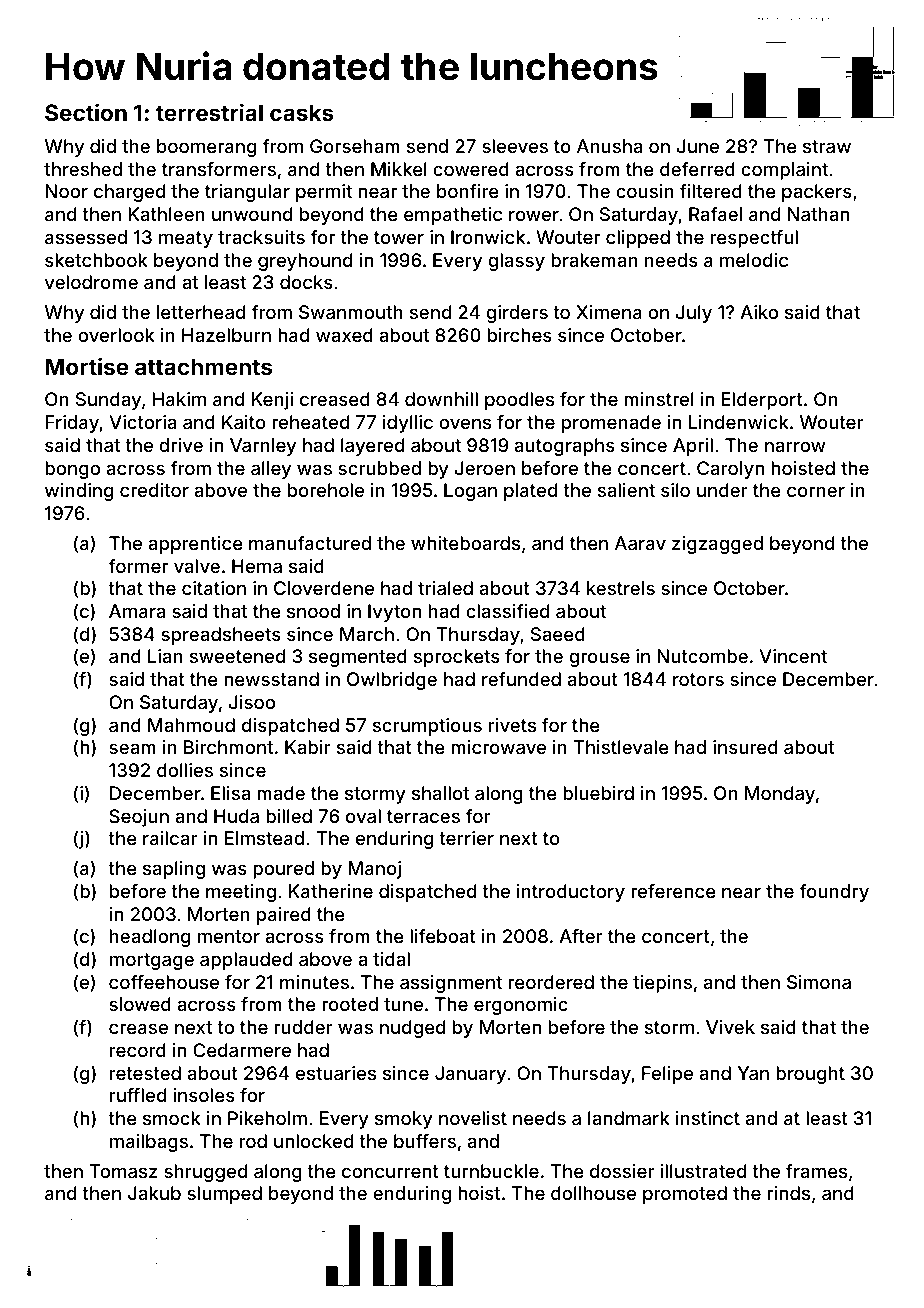 This screenshot has width=924, height=1308. What do you see at coordinates (611, 424) in the screenshot?
I see `promenade` at bounding box center [611, 424].
